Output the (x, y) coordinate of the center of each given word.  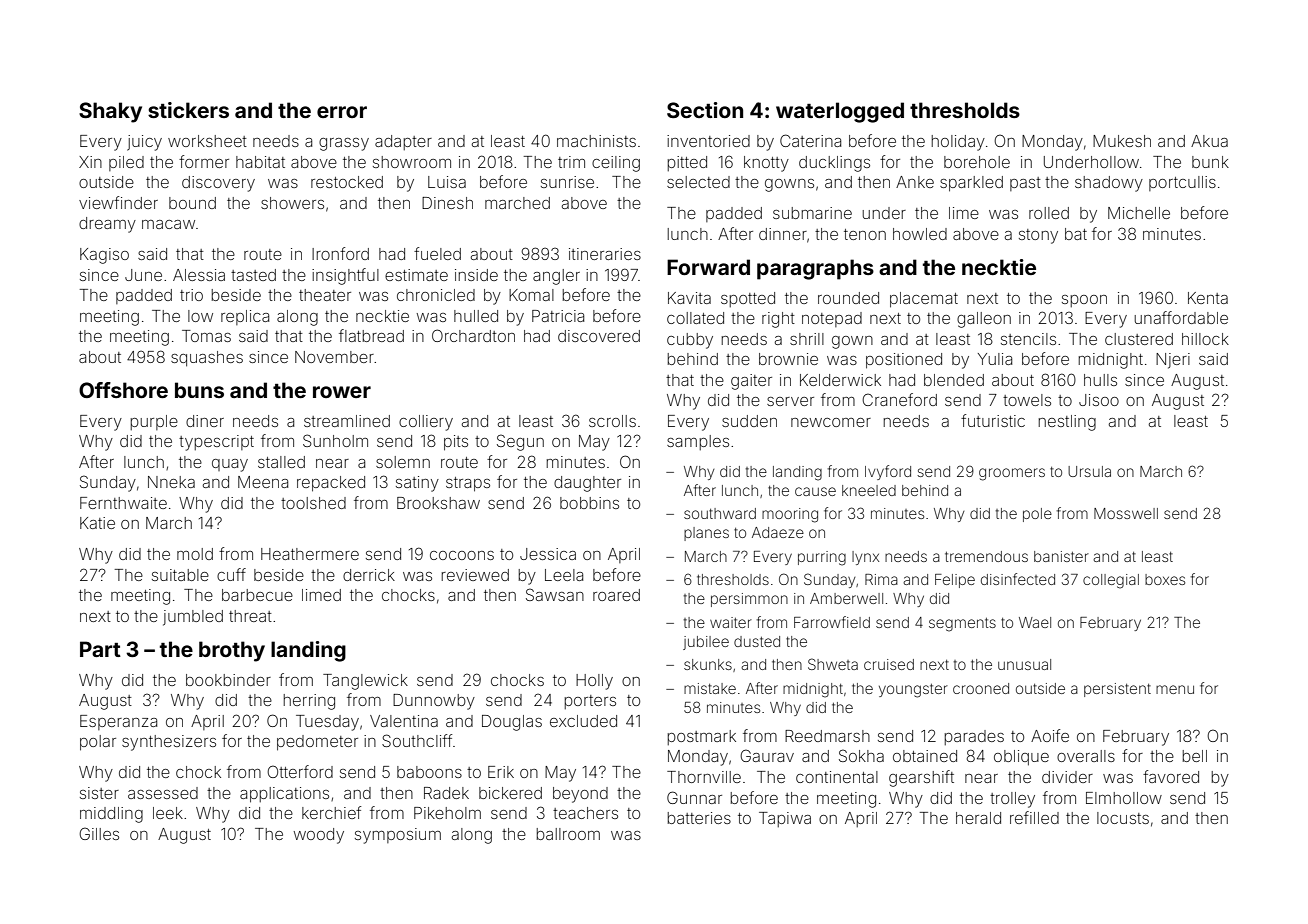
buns (199, 390)
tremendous (986, 556)
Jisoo (1099, 400)
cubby (690, 341)
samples (698, 442)
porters (590, 702)
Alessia (199, 275)
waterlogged (840, 112)
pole (1037, 515)
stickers (188, 110)
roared (616, 595)
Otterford (300, 771)
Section (705, 110)
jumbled (193, 618)
